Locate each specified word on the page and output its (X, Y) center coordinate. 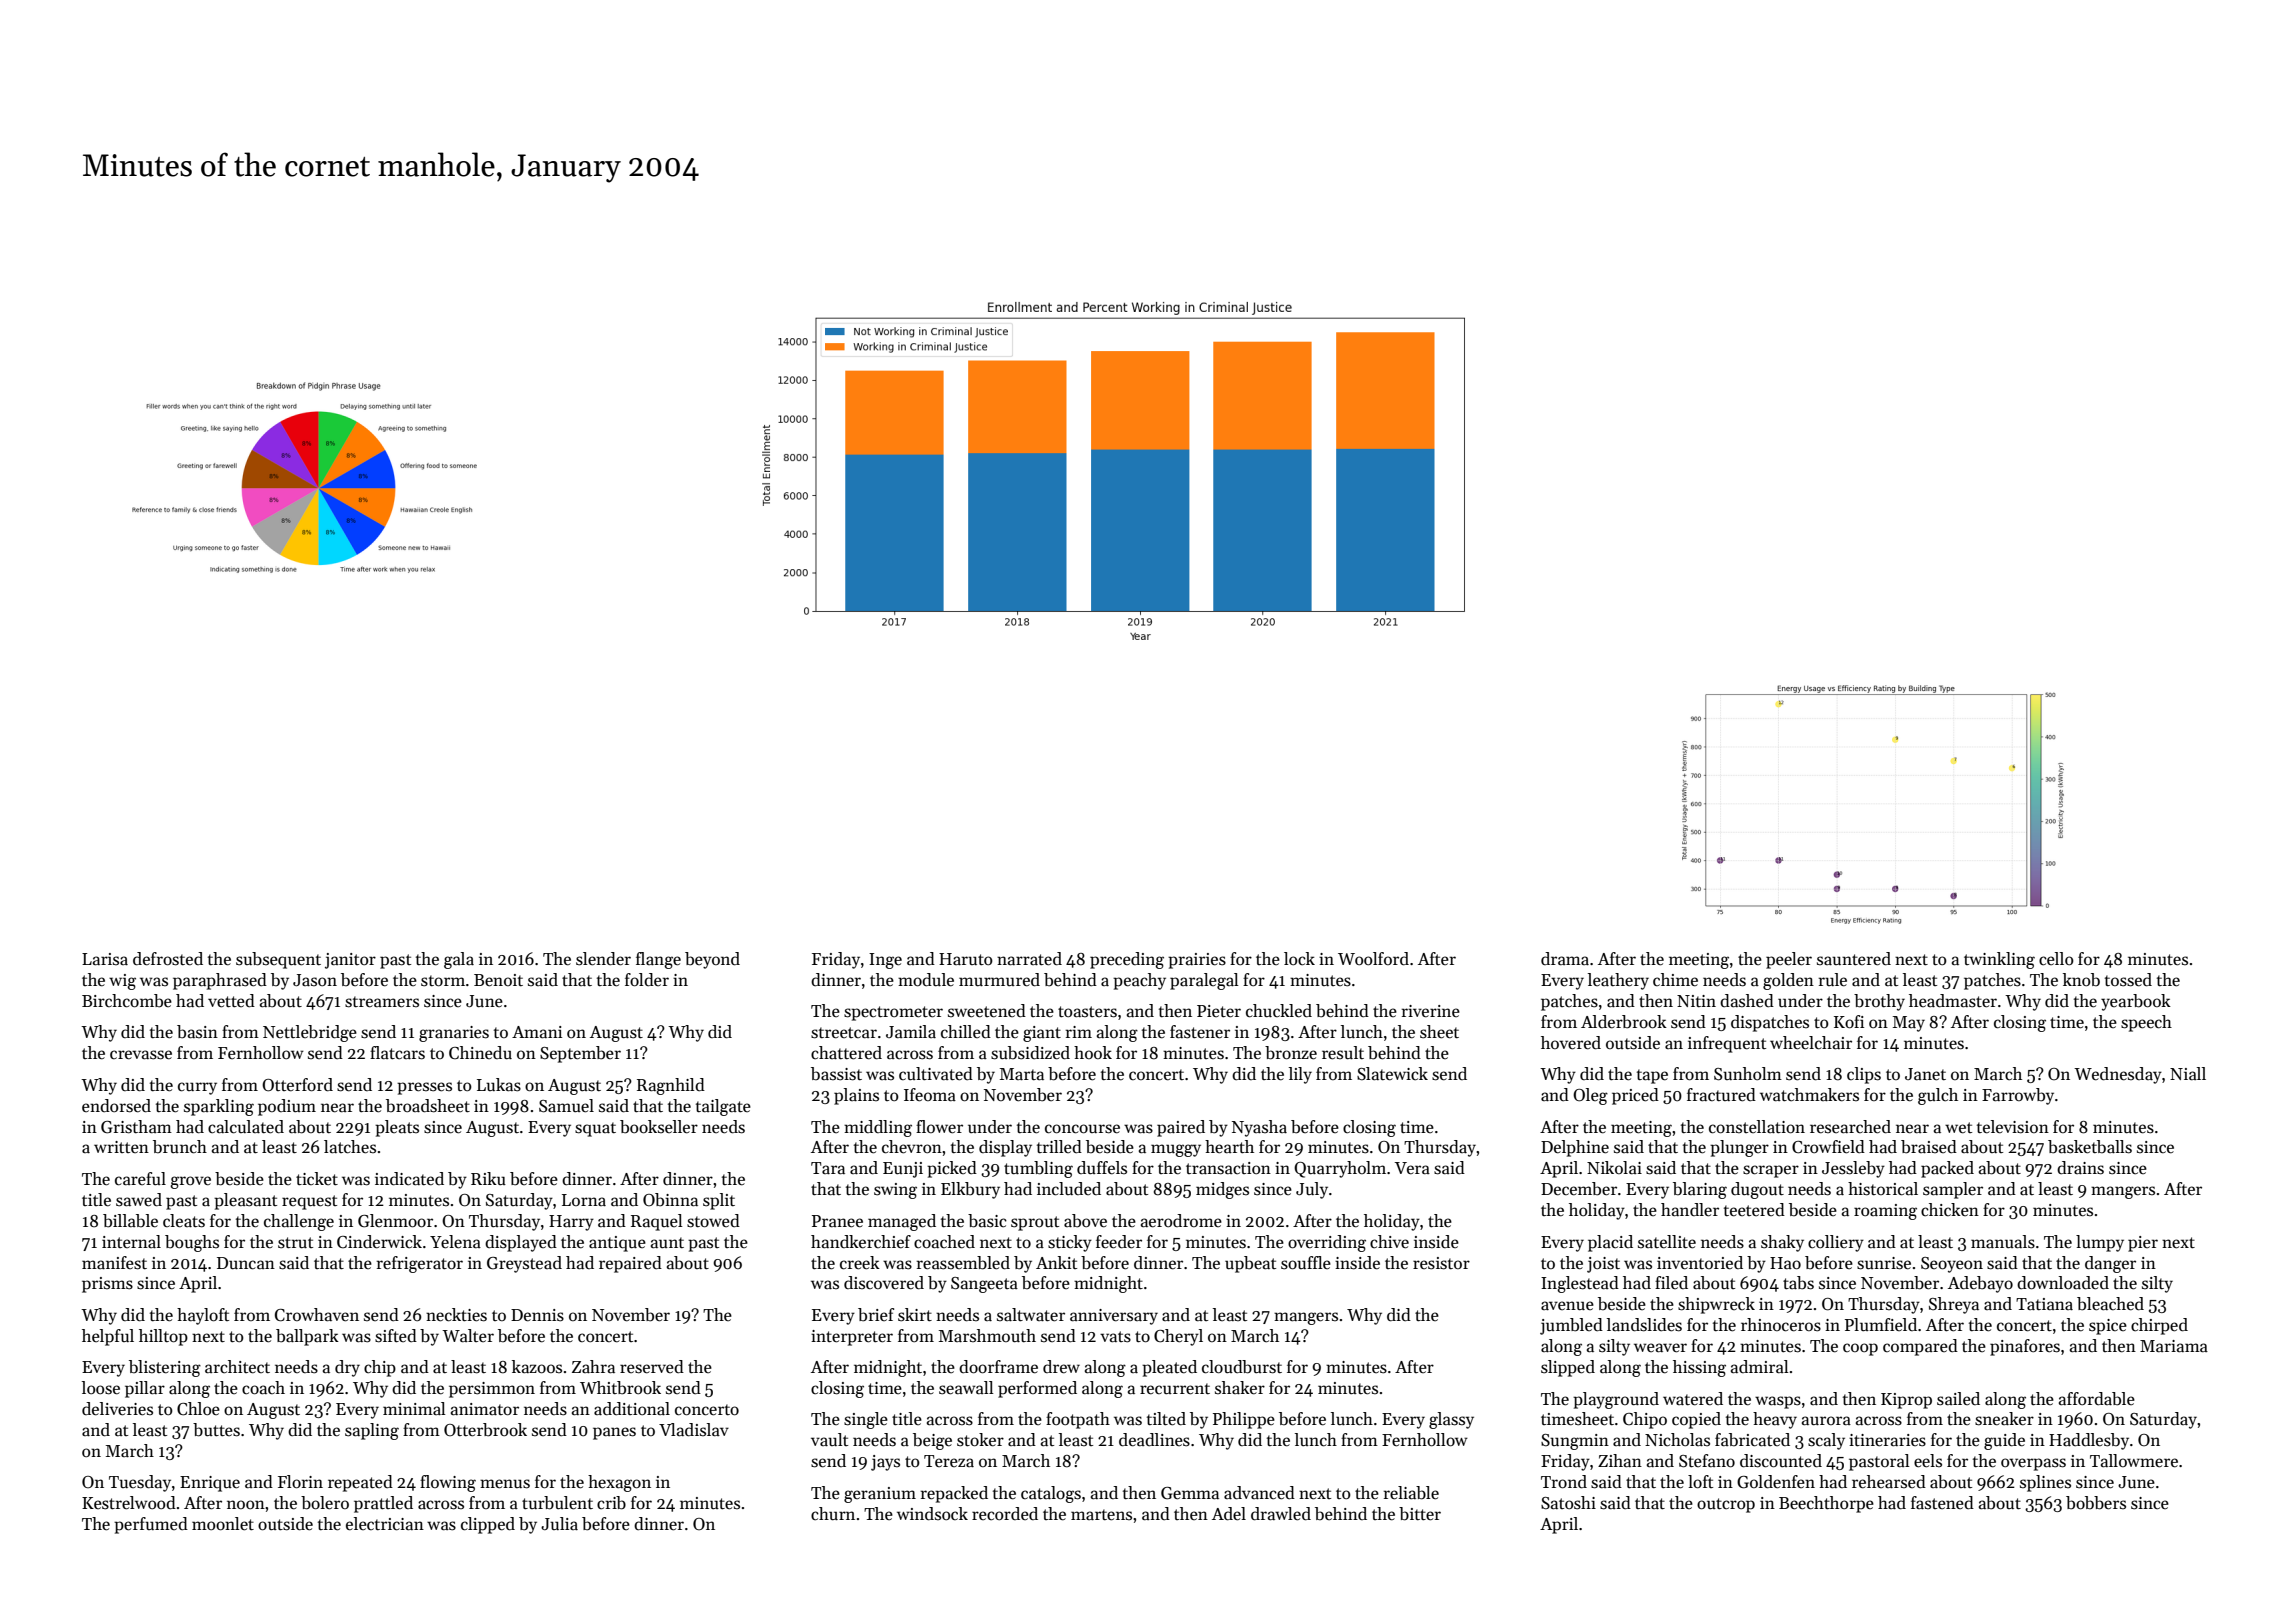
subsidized (1030, 1053)
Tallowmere (2134, 1461)
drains (2080, 1168)
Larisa (105, 959)
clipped (488, 1525)
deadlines (1154, 1440)
